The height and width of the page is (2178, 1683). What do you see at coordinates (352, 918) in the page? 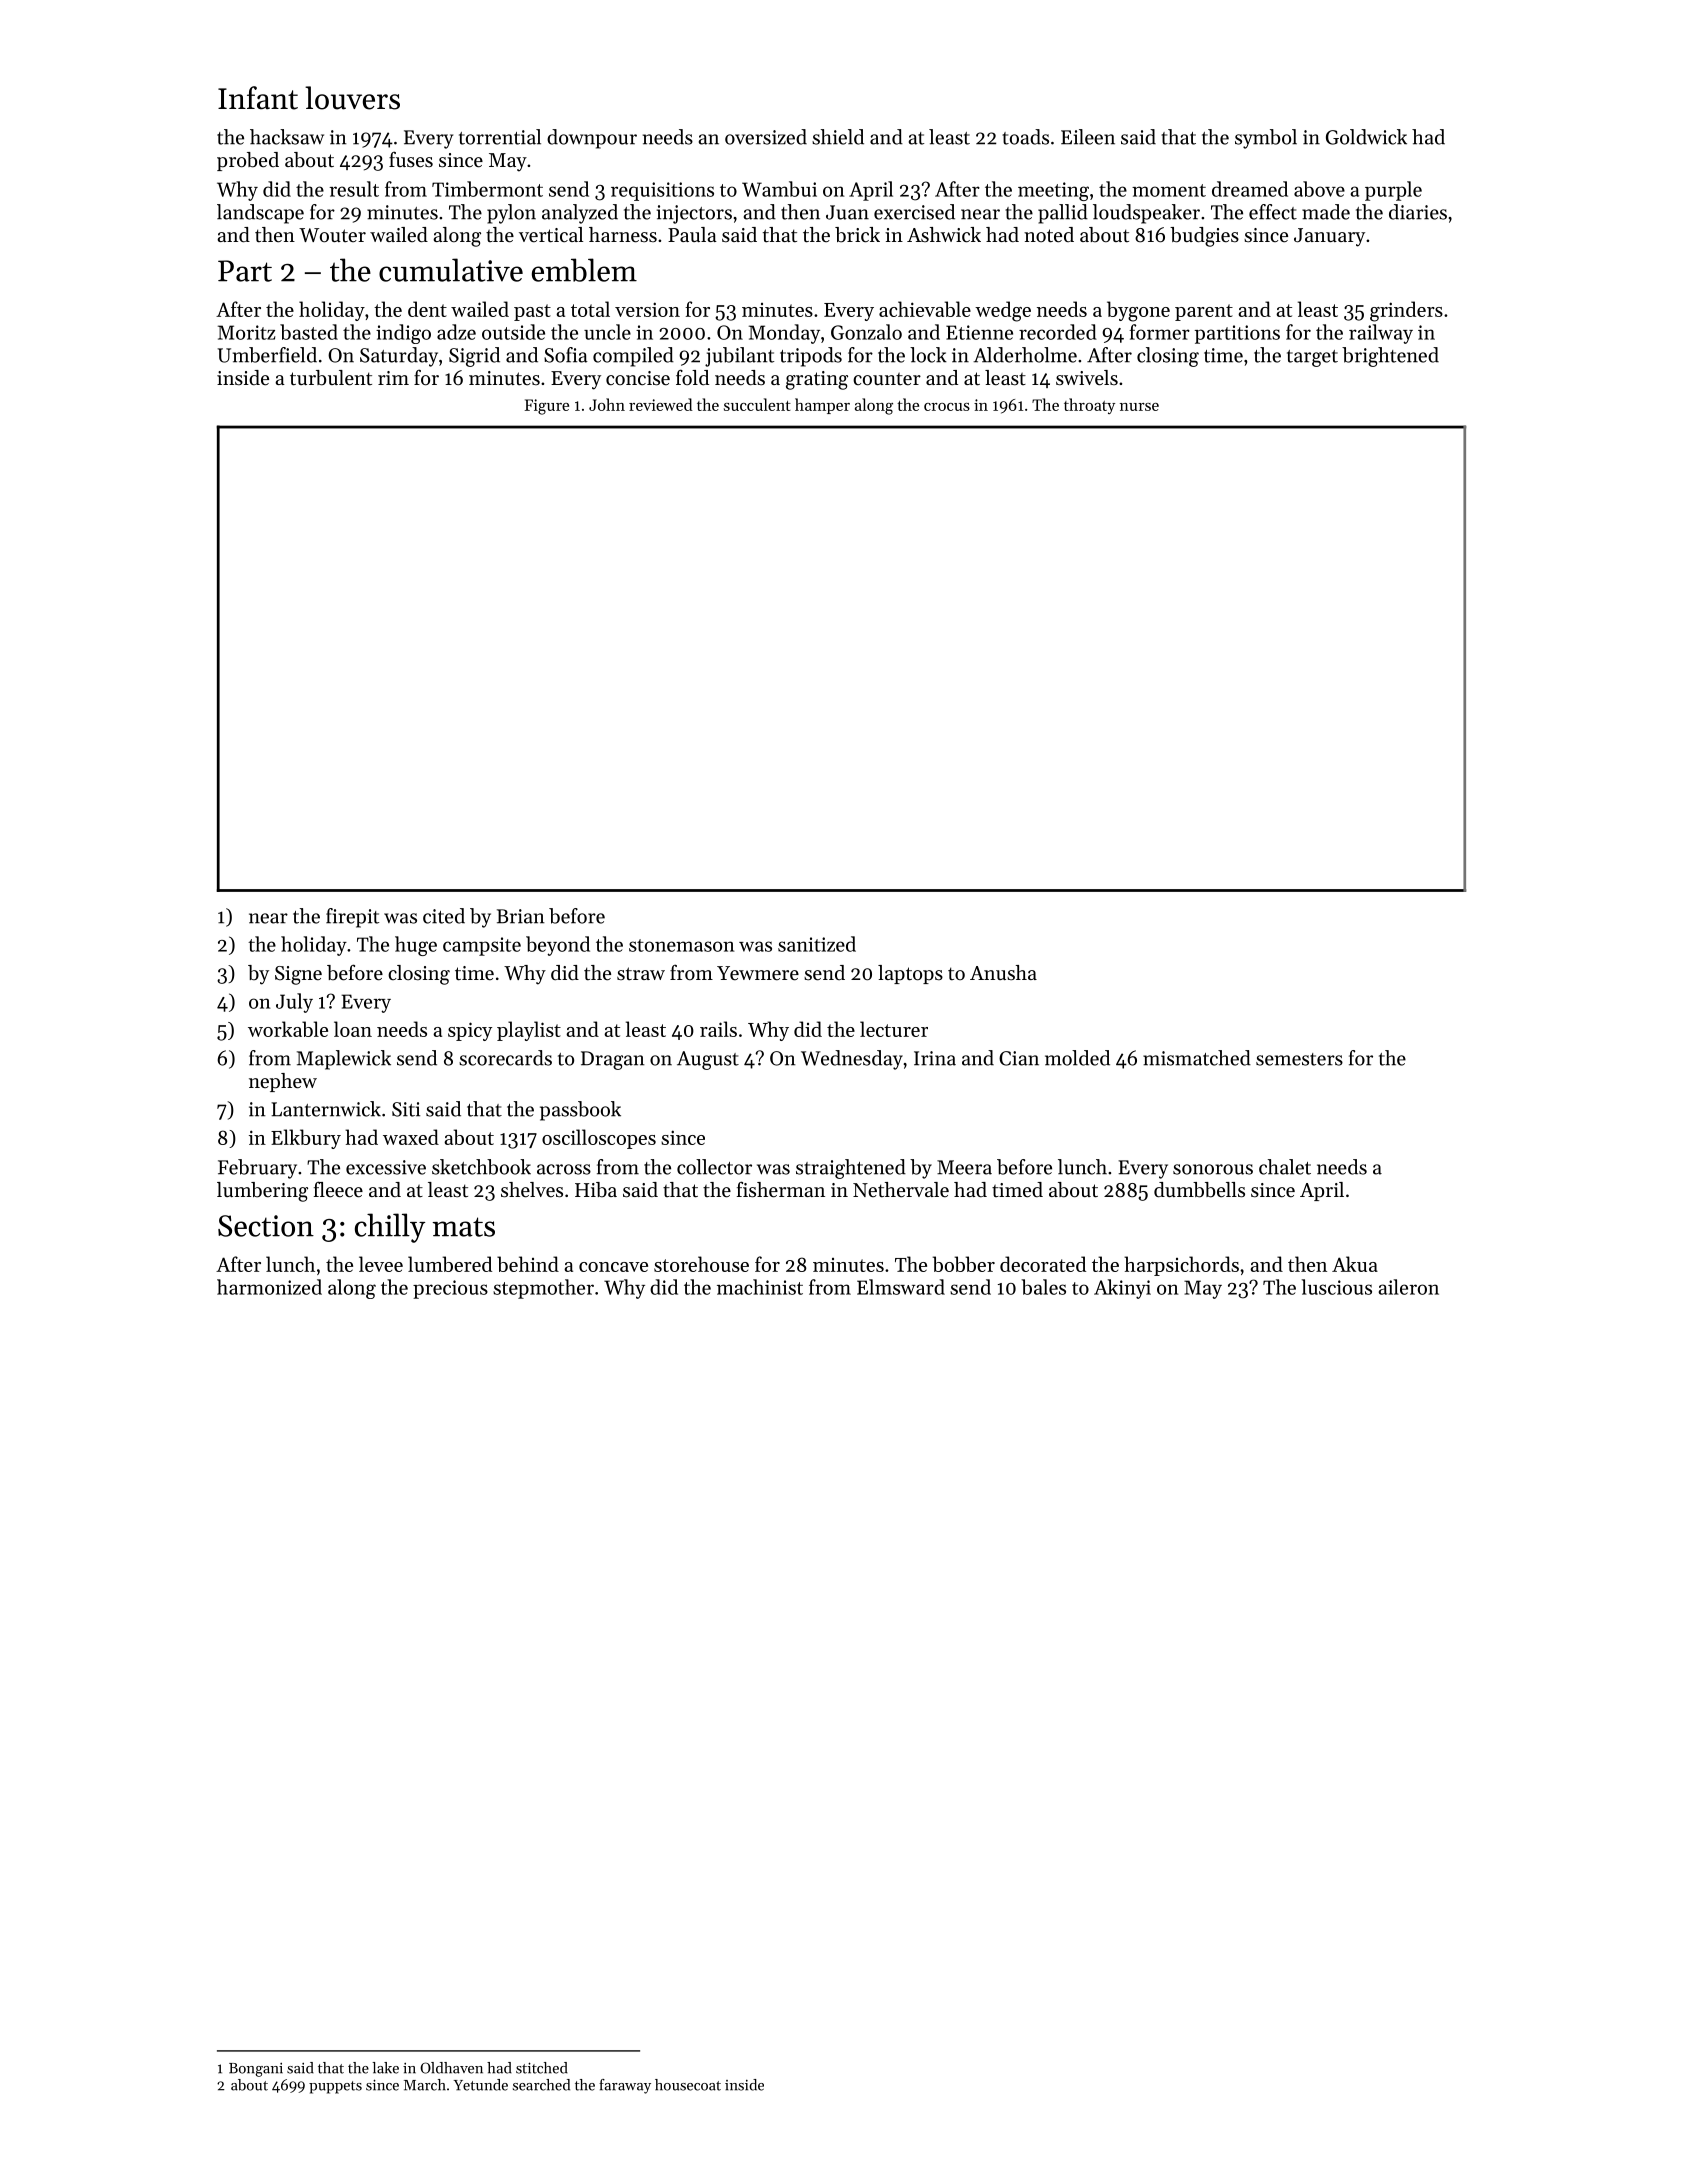
I see `firepit` at bounding box center [352, 918].
